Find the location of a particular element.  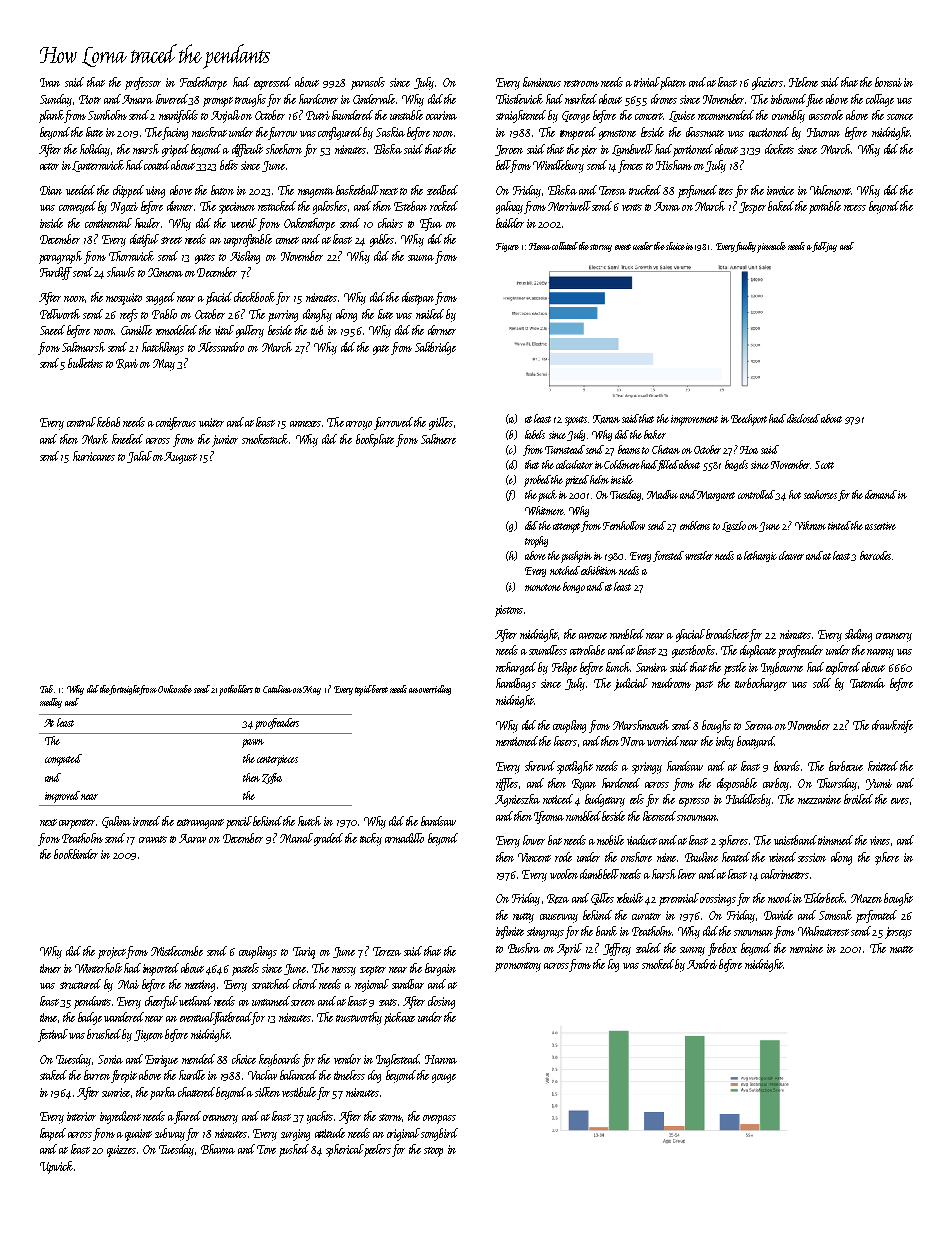

beret is located at coordinates (380, 689).
